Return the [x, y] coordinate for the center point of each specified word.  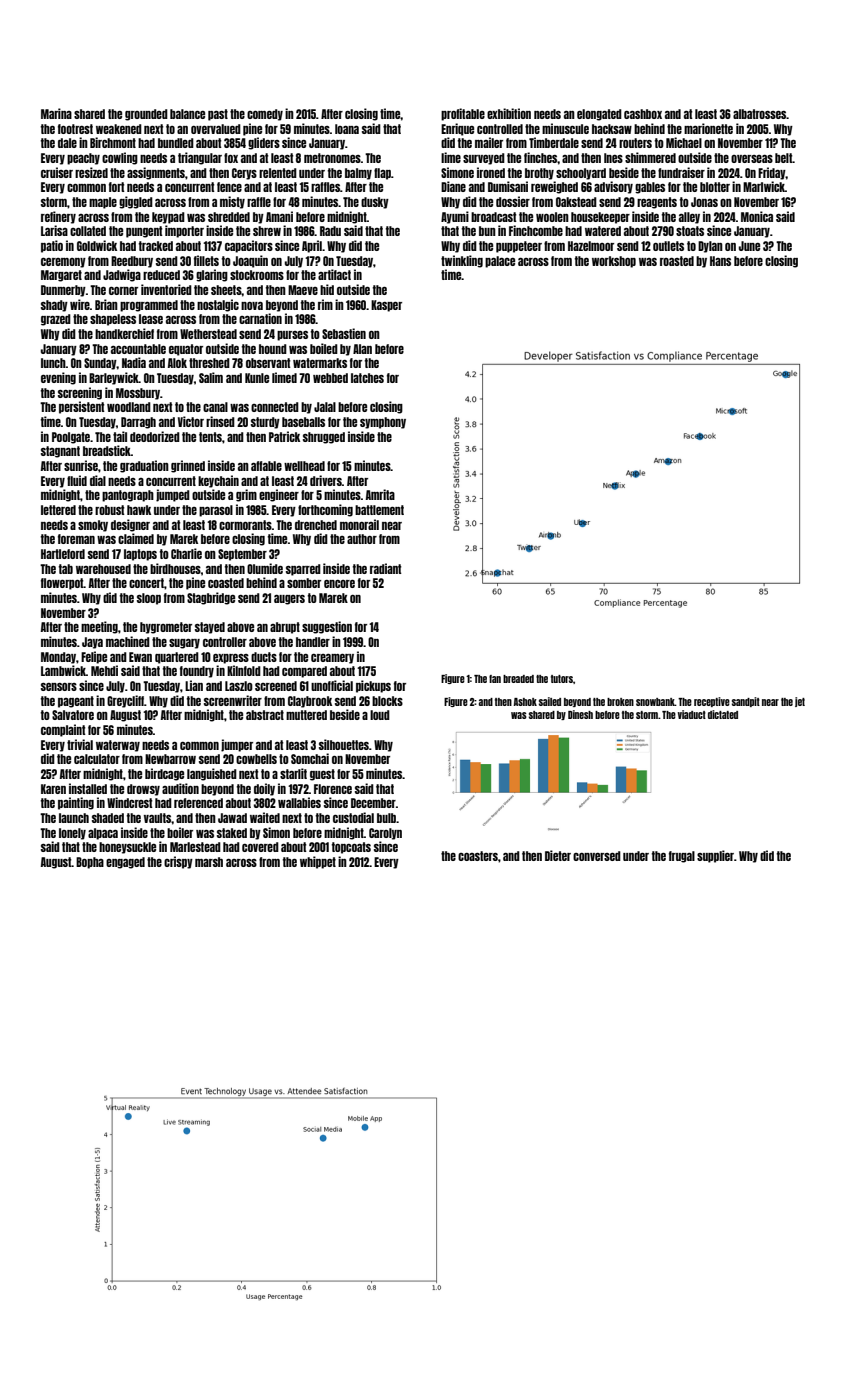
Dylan [710, 247]
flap [382, 174]
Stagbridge [211, 598]
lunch [53, 363]
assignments [156, 173]
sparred [303, 570]
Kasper [386, 306]
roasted [677, 261]
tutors [562, 679]
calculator [97, 759]
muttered [306, 715]
